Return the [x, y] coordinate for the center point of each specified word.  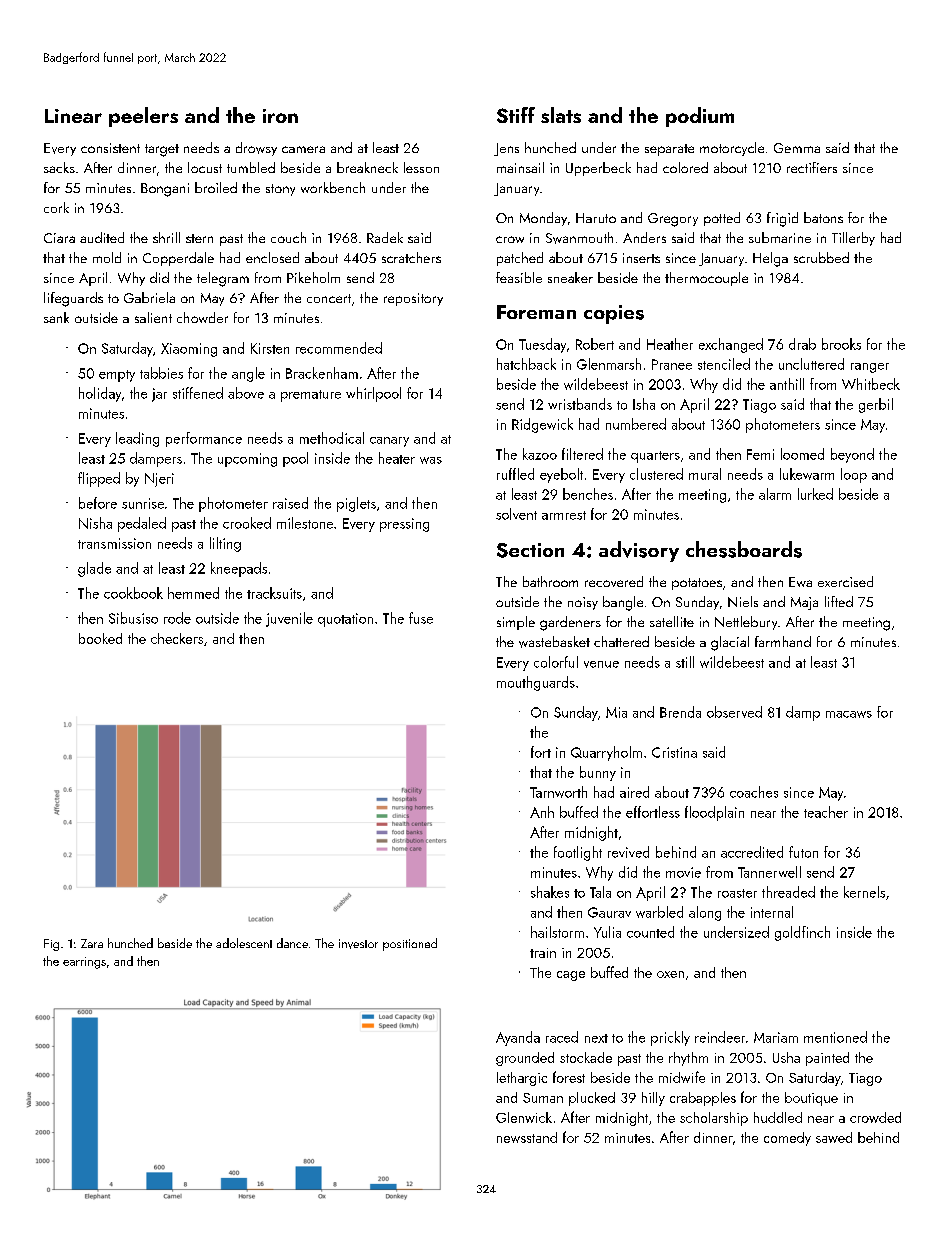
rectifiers [812, 167]
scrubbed [821, 257]
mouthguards [536, 683]
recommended [339, 348]
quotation [345, 620]
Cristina [674, 752]
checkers [177, 638]
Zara [92, 943]
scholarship [714, 1119]
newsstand [527, 1137]
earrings [84, 963]
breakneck [367, 167]
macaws [849, 714]
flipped [99, 479]
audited [102, 237]
